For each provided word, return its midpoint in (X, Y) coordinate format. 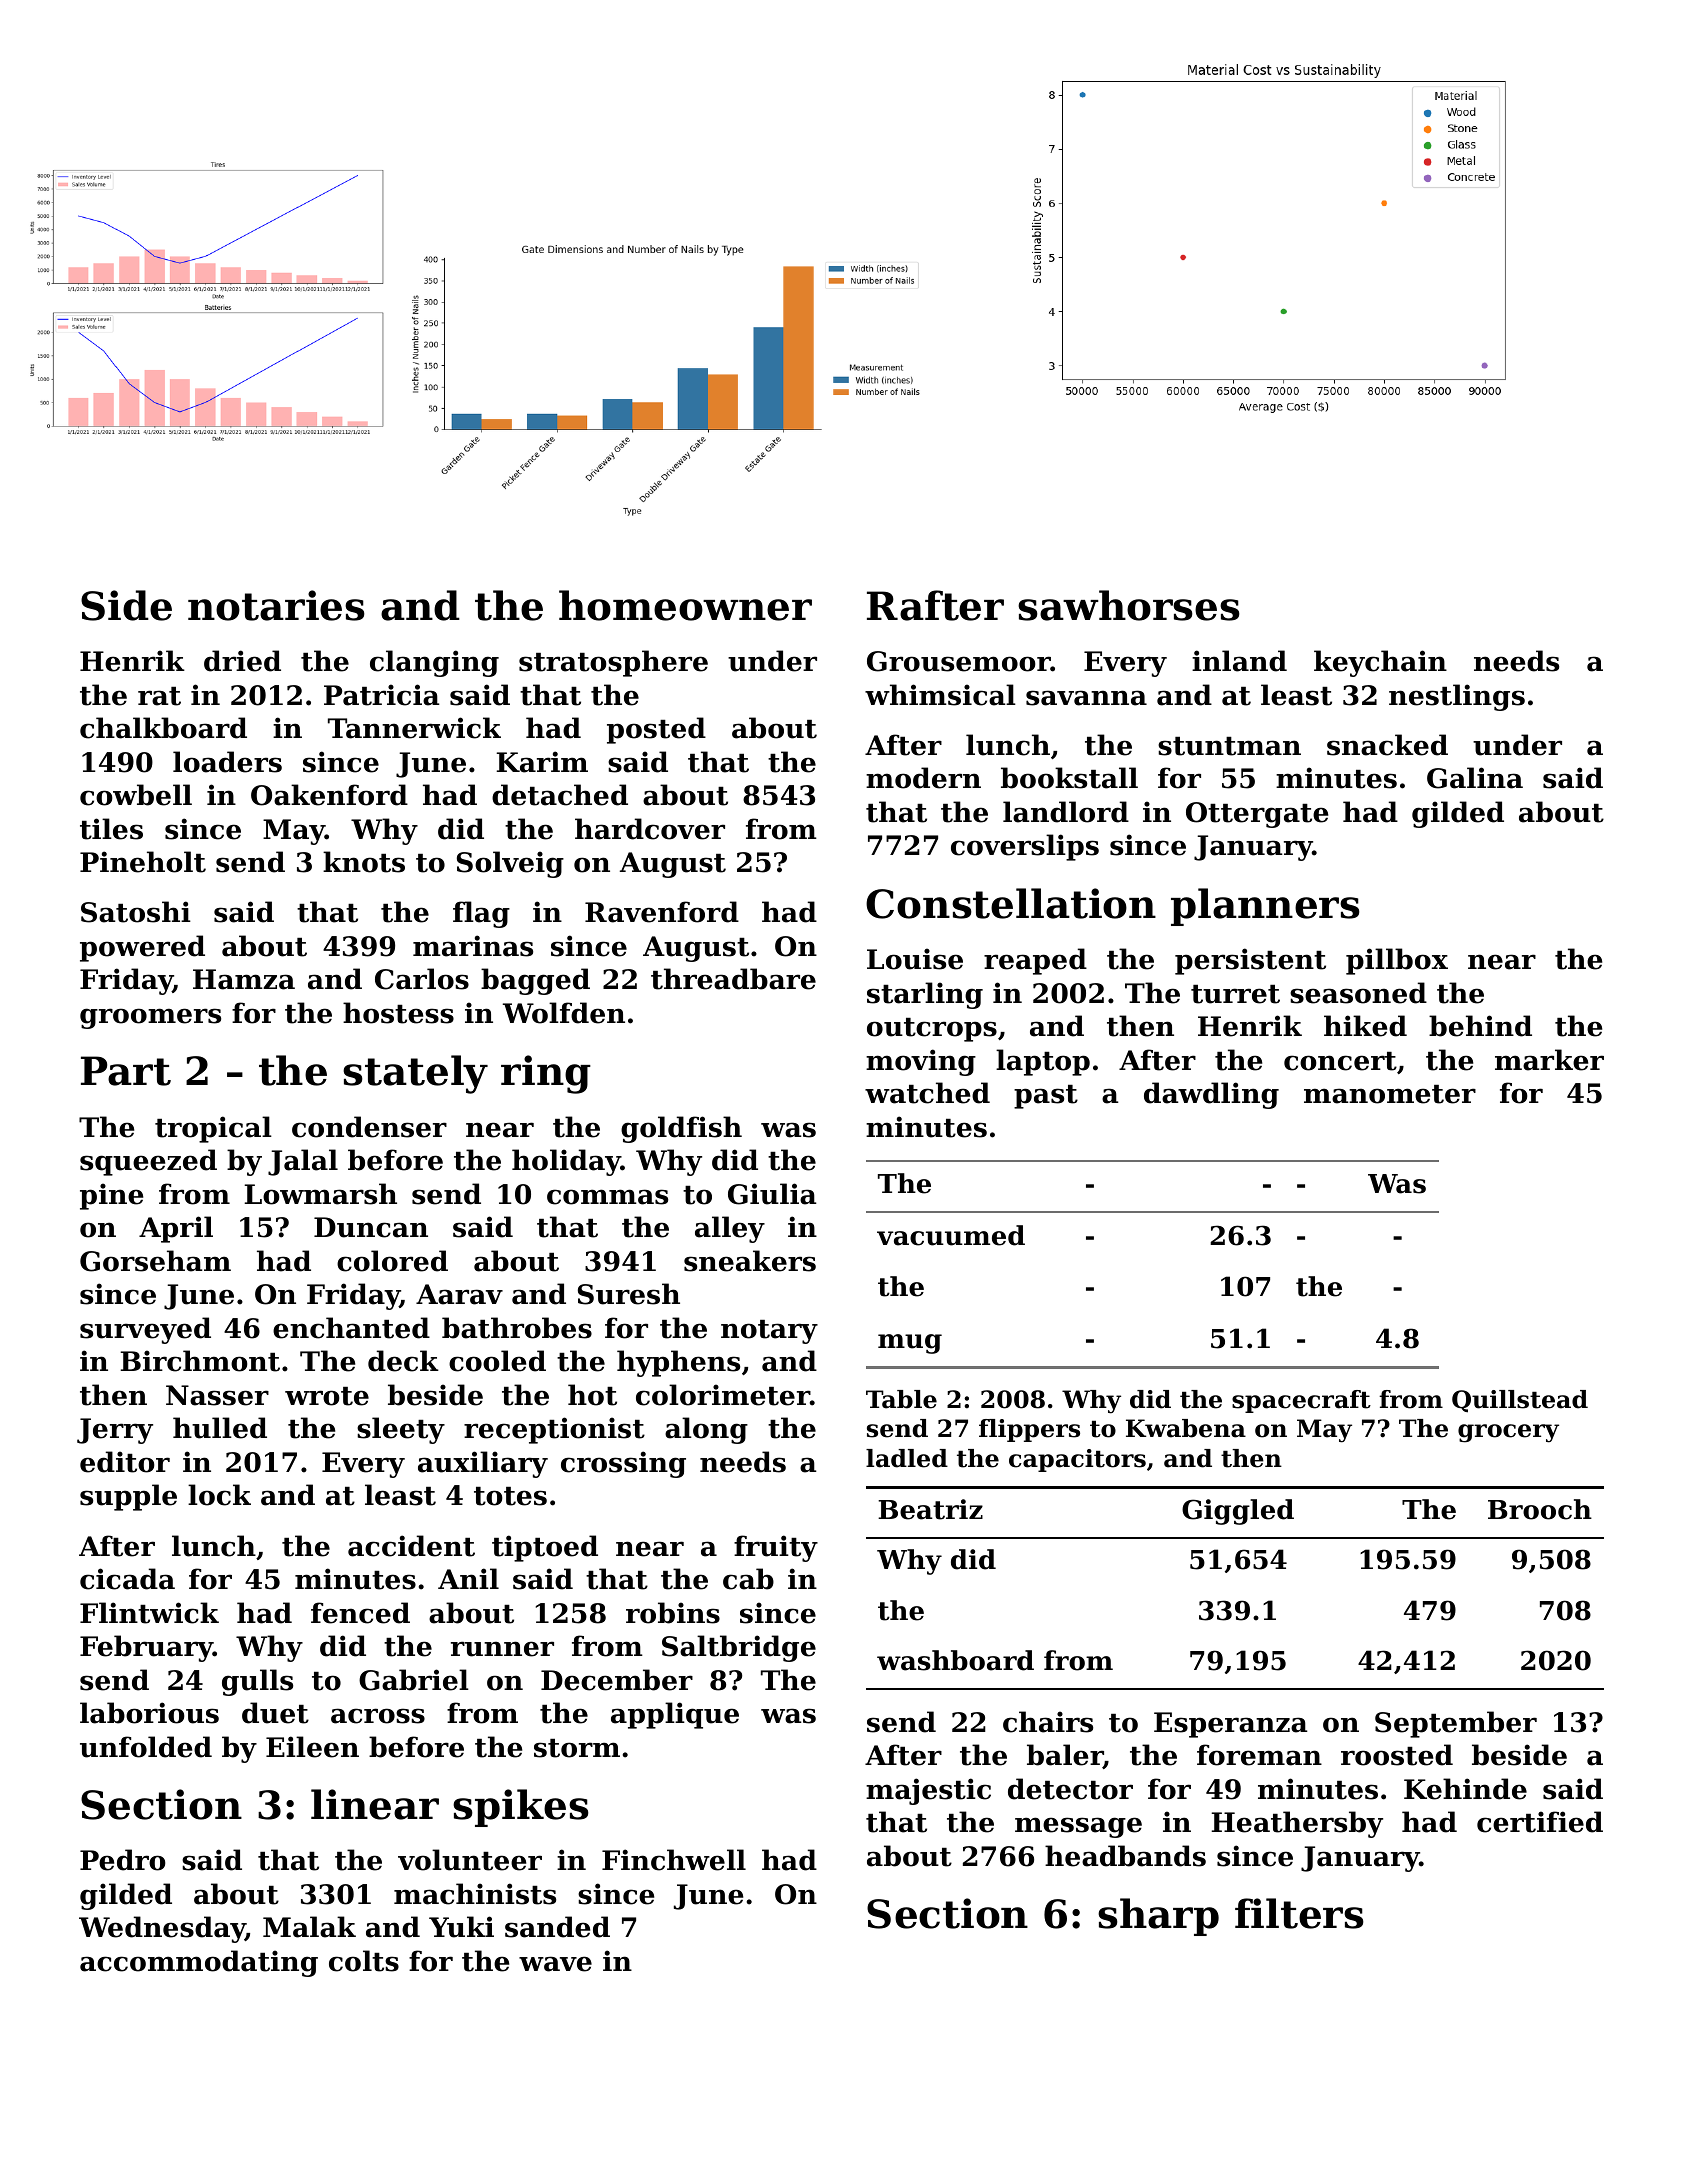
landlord (1066, 812)
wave (555, 1964)
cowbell (136, 795)
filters (1299, 1913)
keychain (1380, 663)
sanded (557, 1927)
